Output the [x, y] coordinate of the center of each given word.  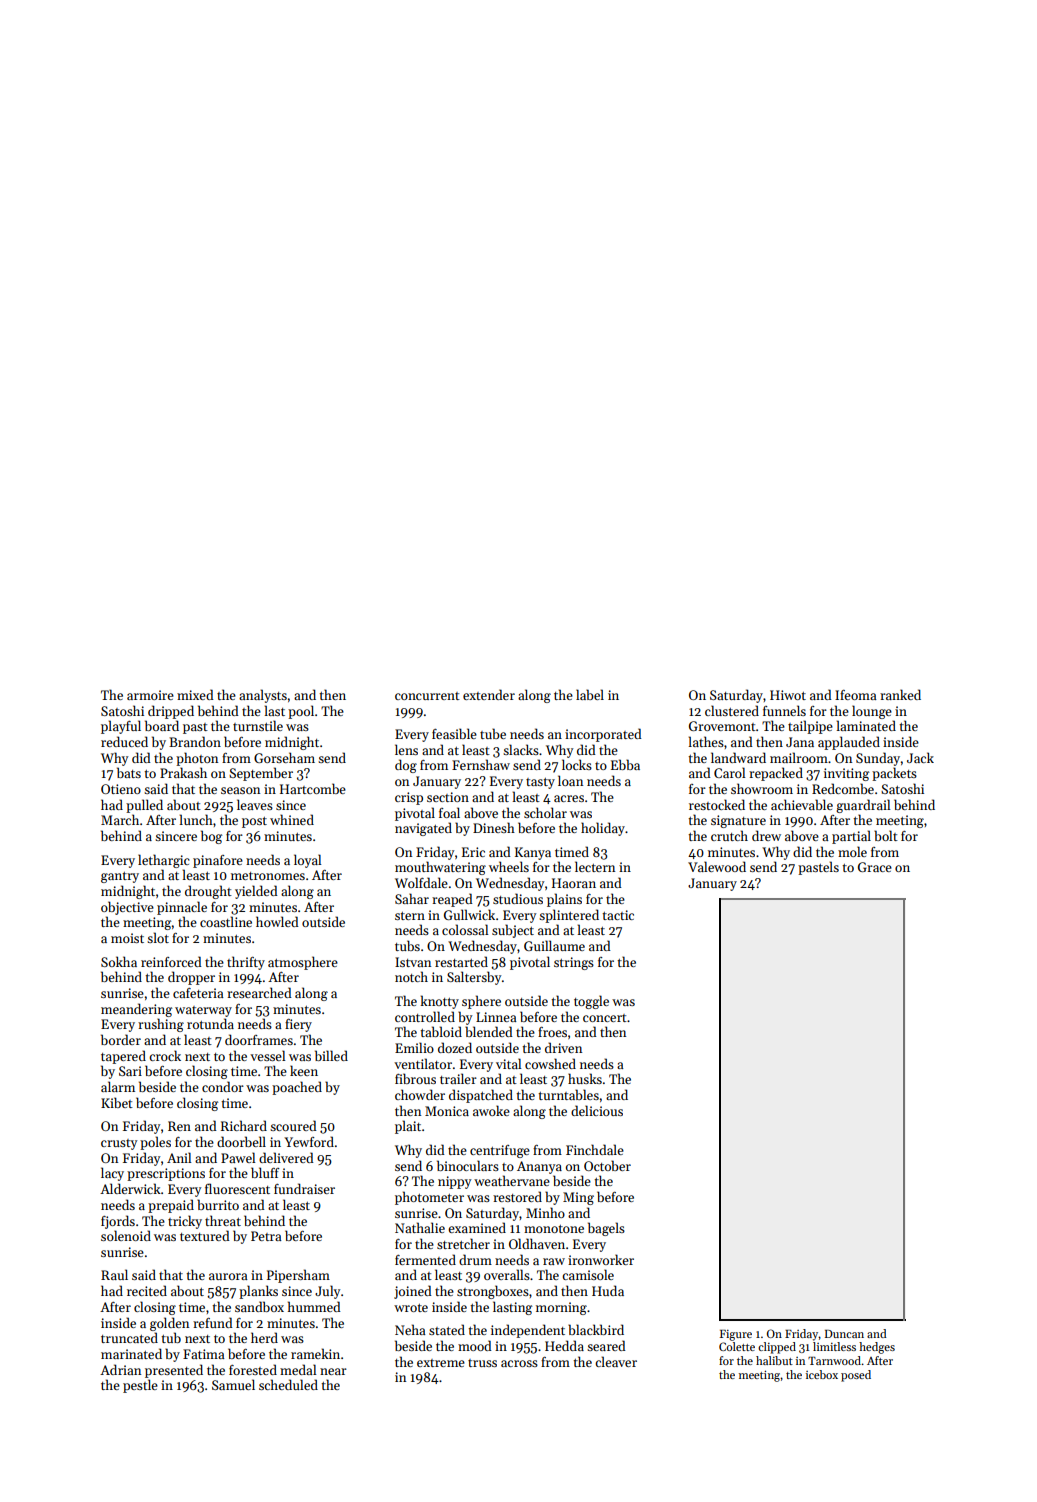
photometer [429, 1198]
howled [277, 921]
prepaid [171, 1206]
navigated [423, 829]
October [607, 1165]
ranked [900, 694]
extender [489, 694]
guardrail [863, 806]
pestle [140, 1386]
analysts [263, 696]
